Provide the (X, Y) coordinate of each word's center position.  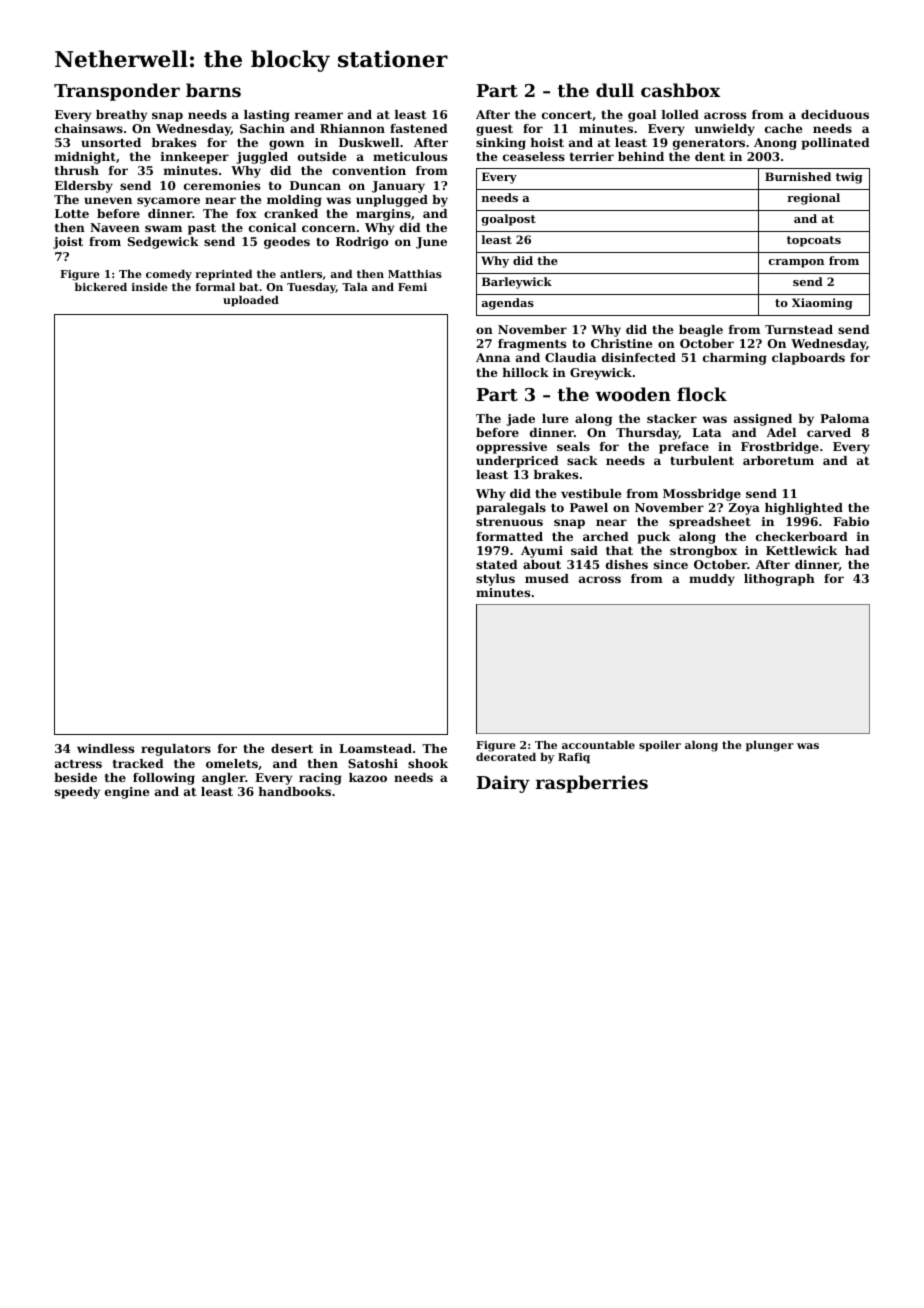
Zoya (744, 509)
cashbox (680, 90)
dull (615, 90)
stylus (495, 580)
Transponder (117, 92)
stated (497, 564)
